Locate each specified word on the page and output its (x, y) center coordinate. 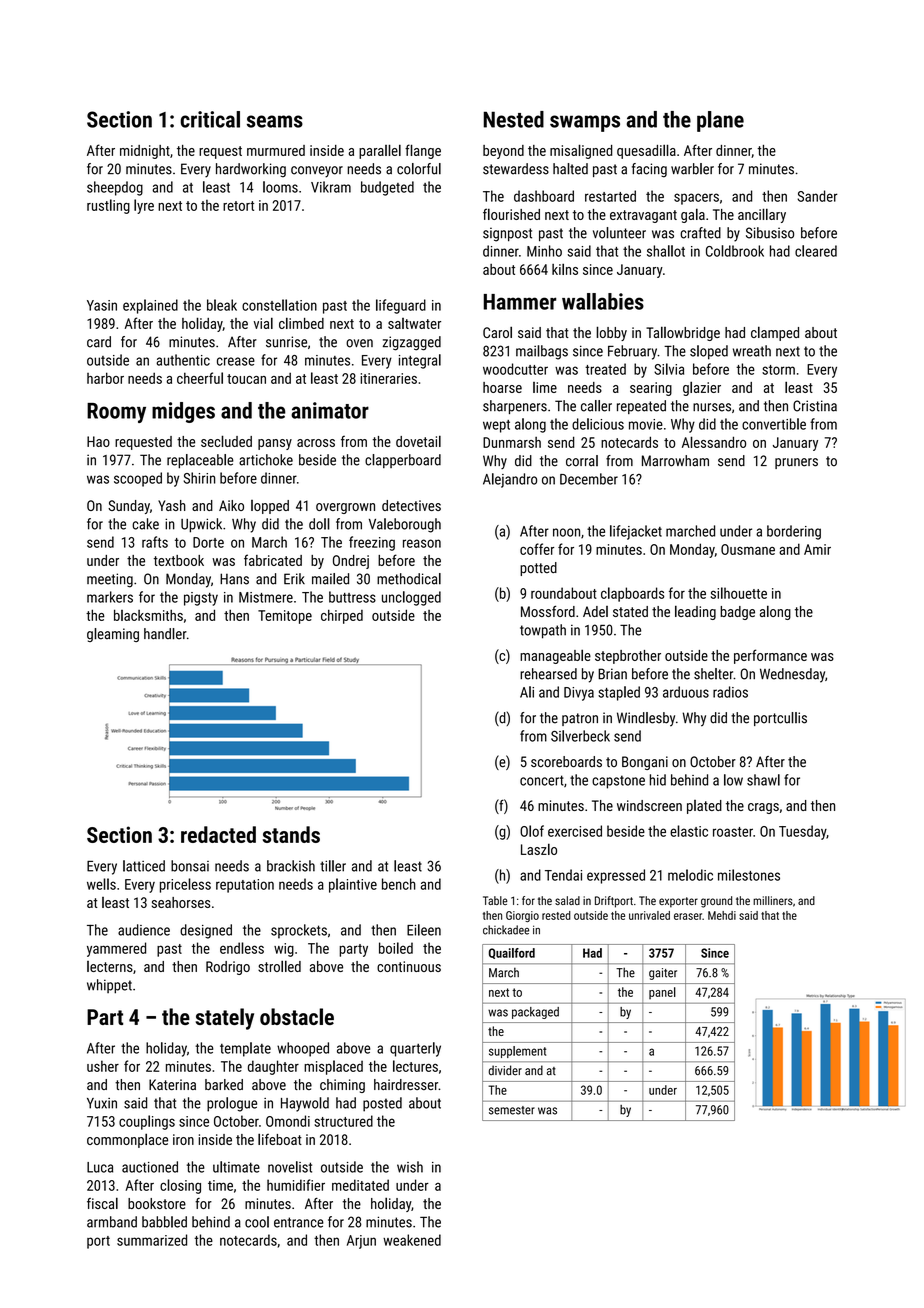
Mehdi (722, 915)
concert (542, 780)
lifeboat (280, 1139)
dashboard (544, 196)
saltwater (414, 323)
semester (512, 1110)
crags (763, 808)
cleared (816, 251)
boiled (396, 948)
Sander (817, 196)
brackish (291, 866)
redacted (218, 834)
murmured (276, 150)
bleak (222, 305)
